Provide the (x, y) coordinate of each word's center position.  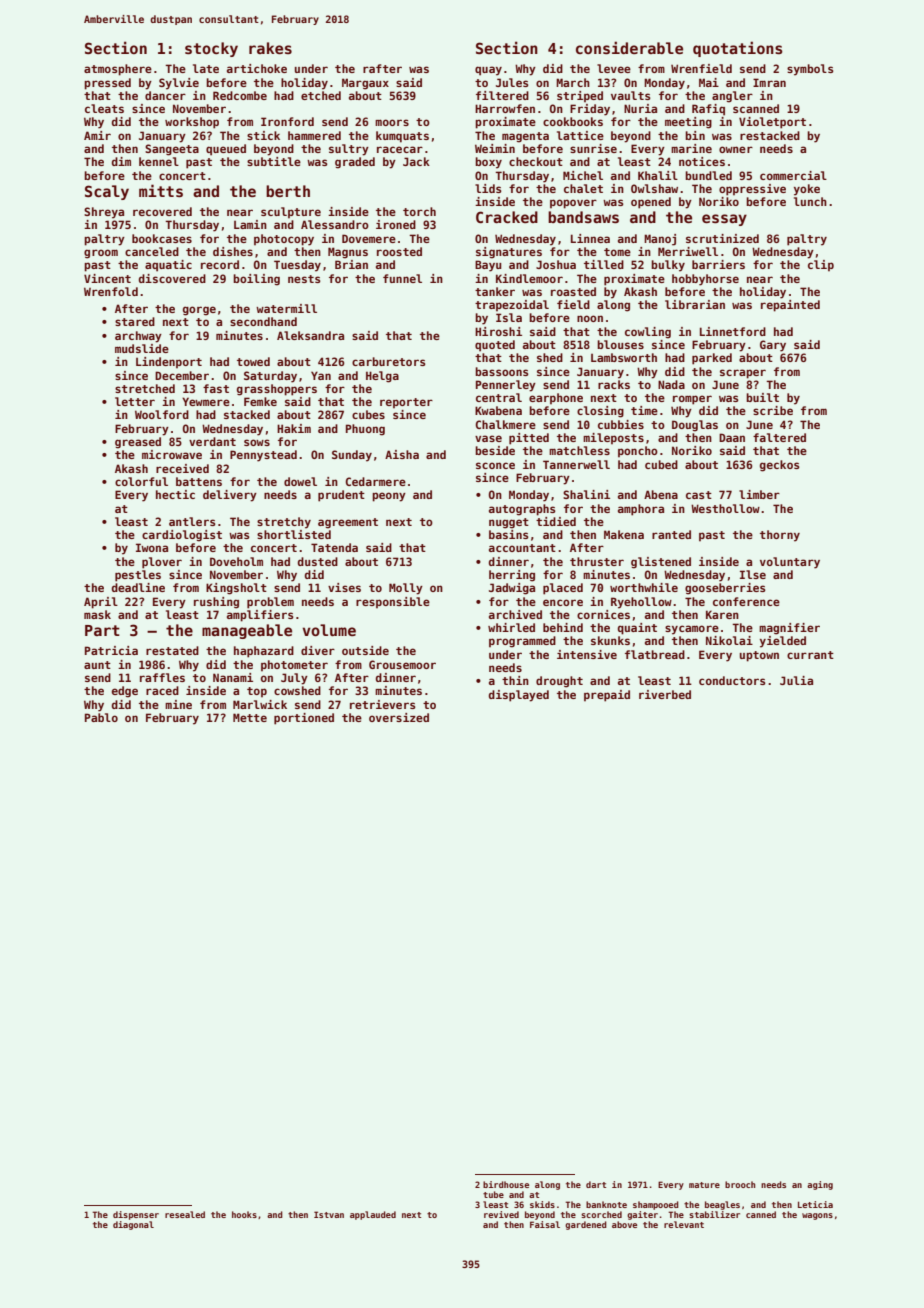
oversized (399, 717)
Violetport (772, 123)
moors (392, 122)
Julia (796, 680)
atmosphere (118, 70)
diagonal (133, 1225)
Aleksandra (310, 335)
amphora (641, 510)
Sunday (352, 456)
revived (501, 1214)
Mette (250, 717)
